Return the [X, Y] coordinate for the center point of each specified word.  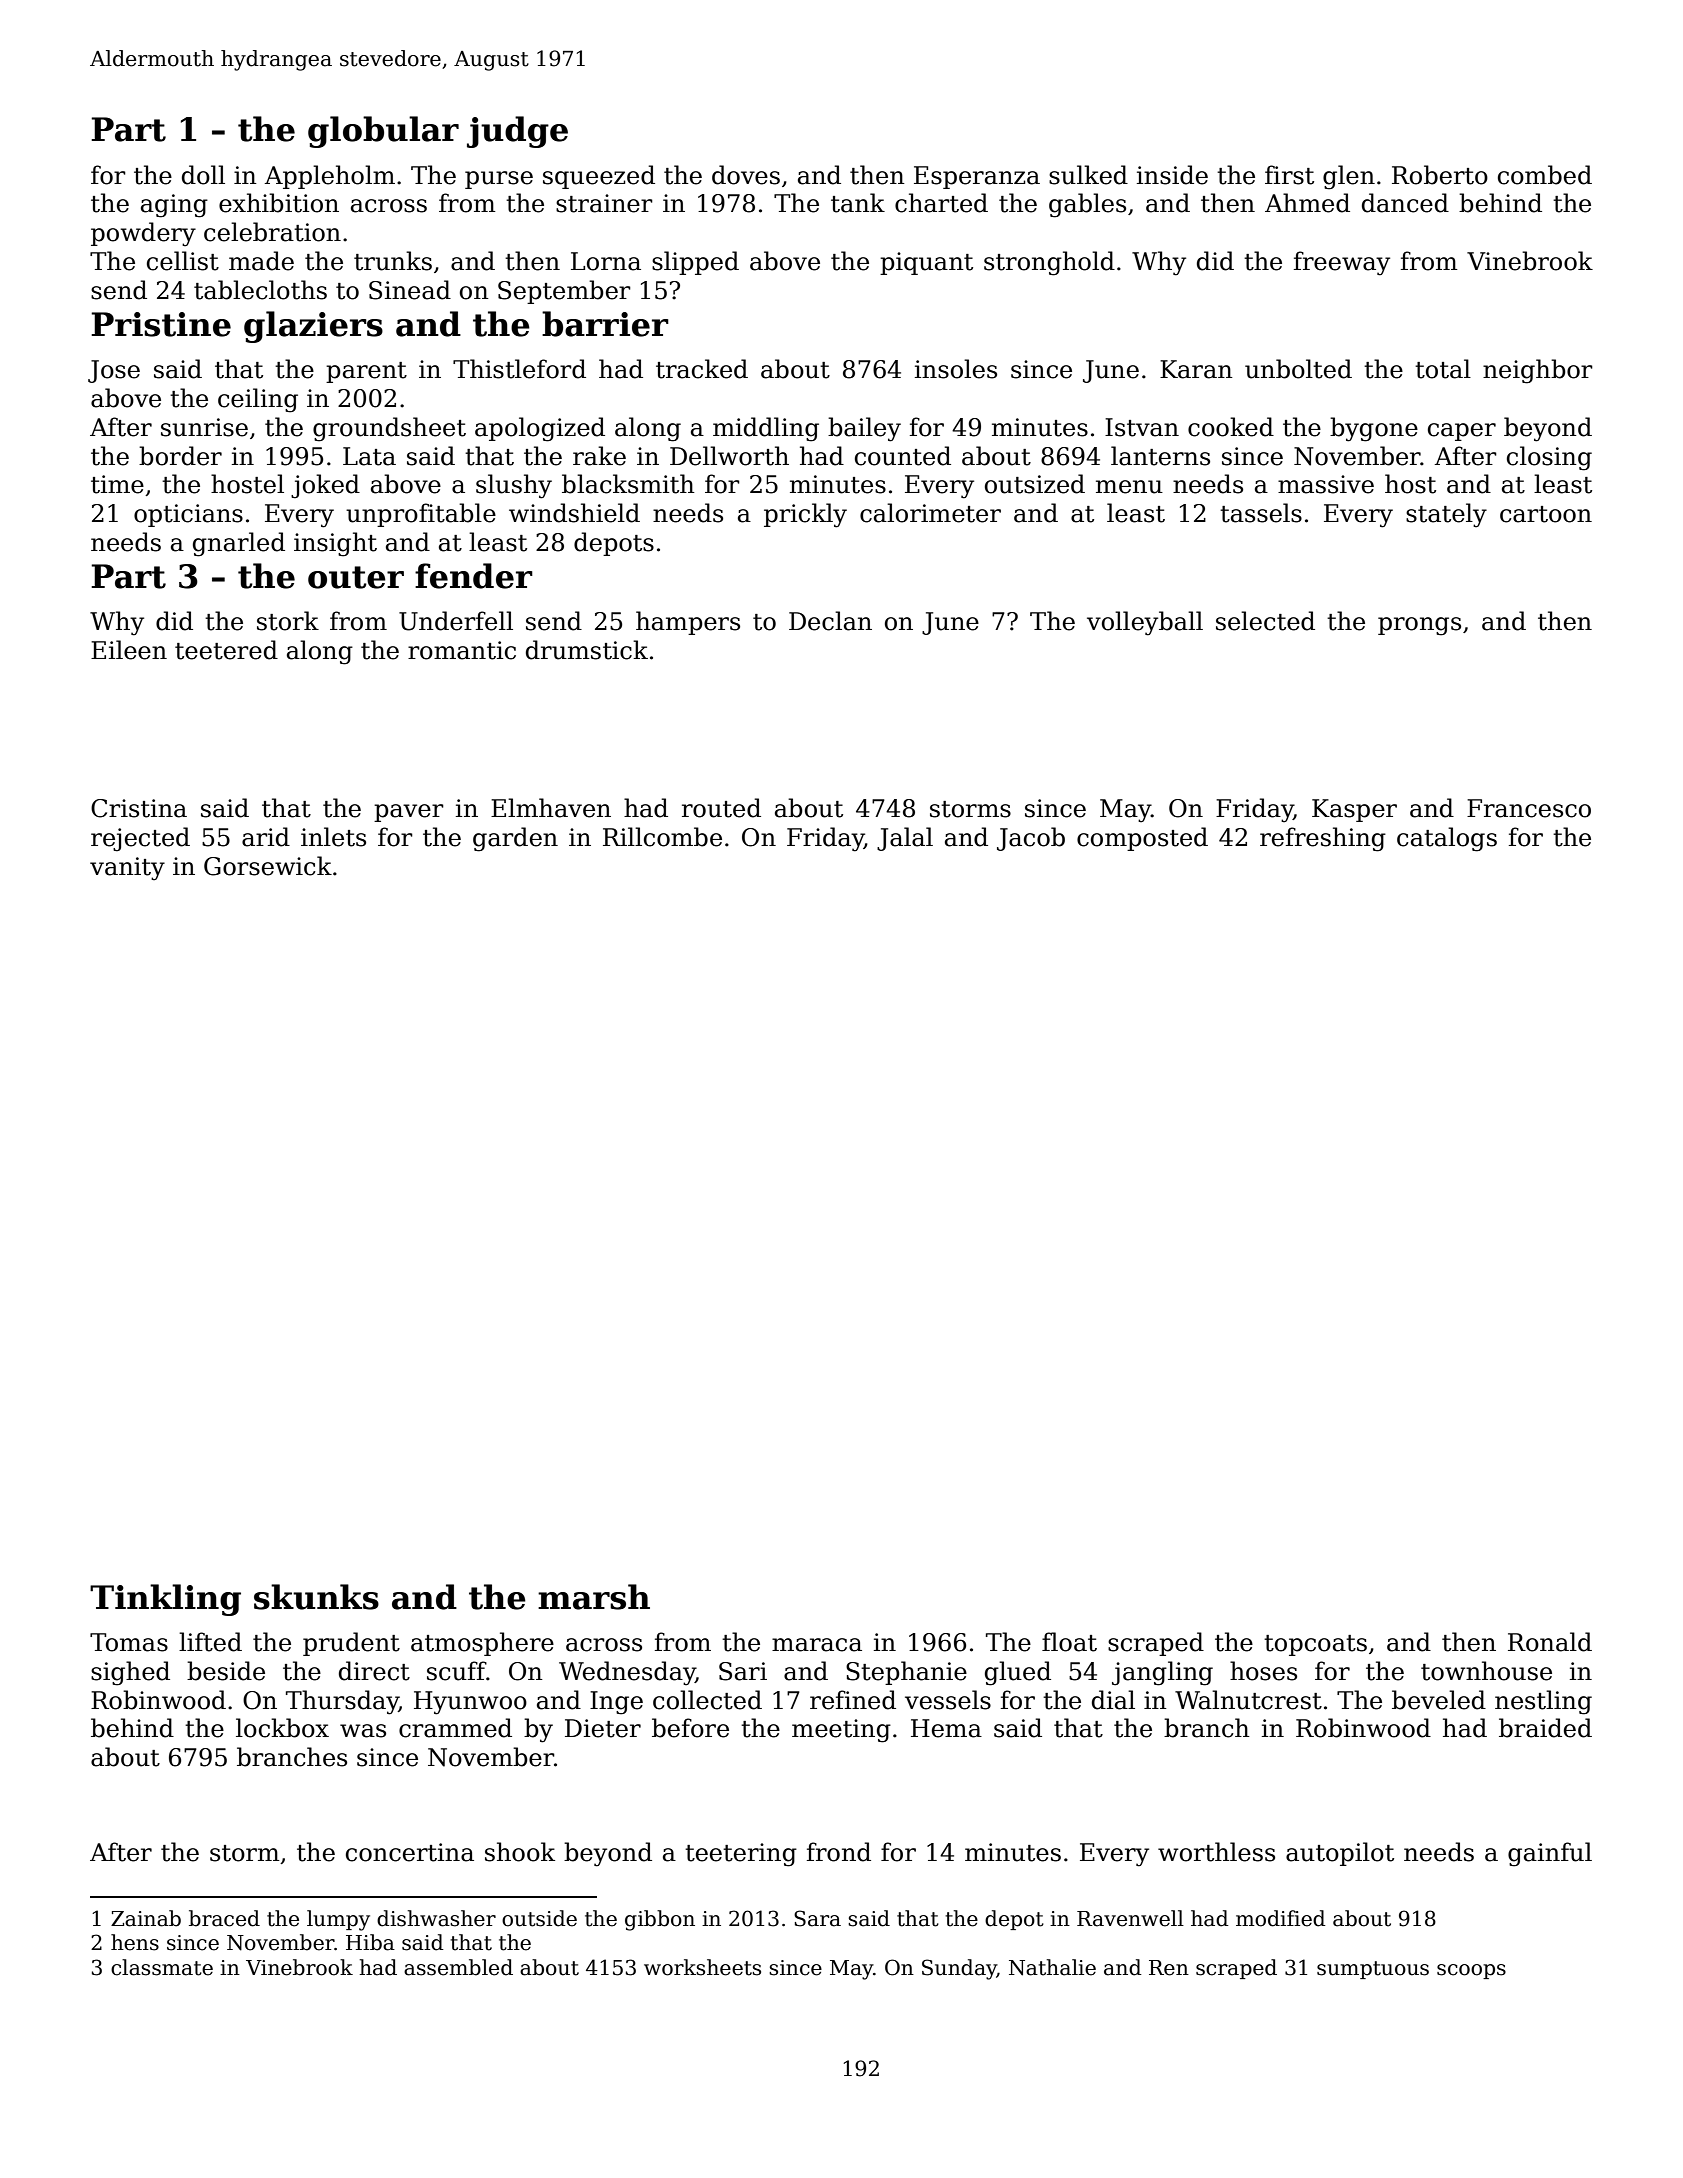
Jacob [1031, 839]
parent [366, 372]
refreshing [1323, 839]
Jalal [905, 839]
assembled [458, 1967]
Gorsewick [268, 866]
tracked [702, 369]
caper [1462, 432]
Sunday [959, 1969]
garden [515, 839]
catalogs [1447, 839]
